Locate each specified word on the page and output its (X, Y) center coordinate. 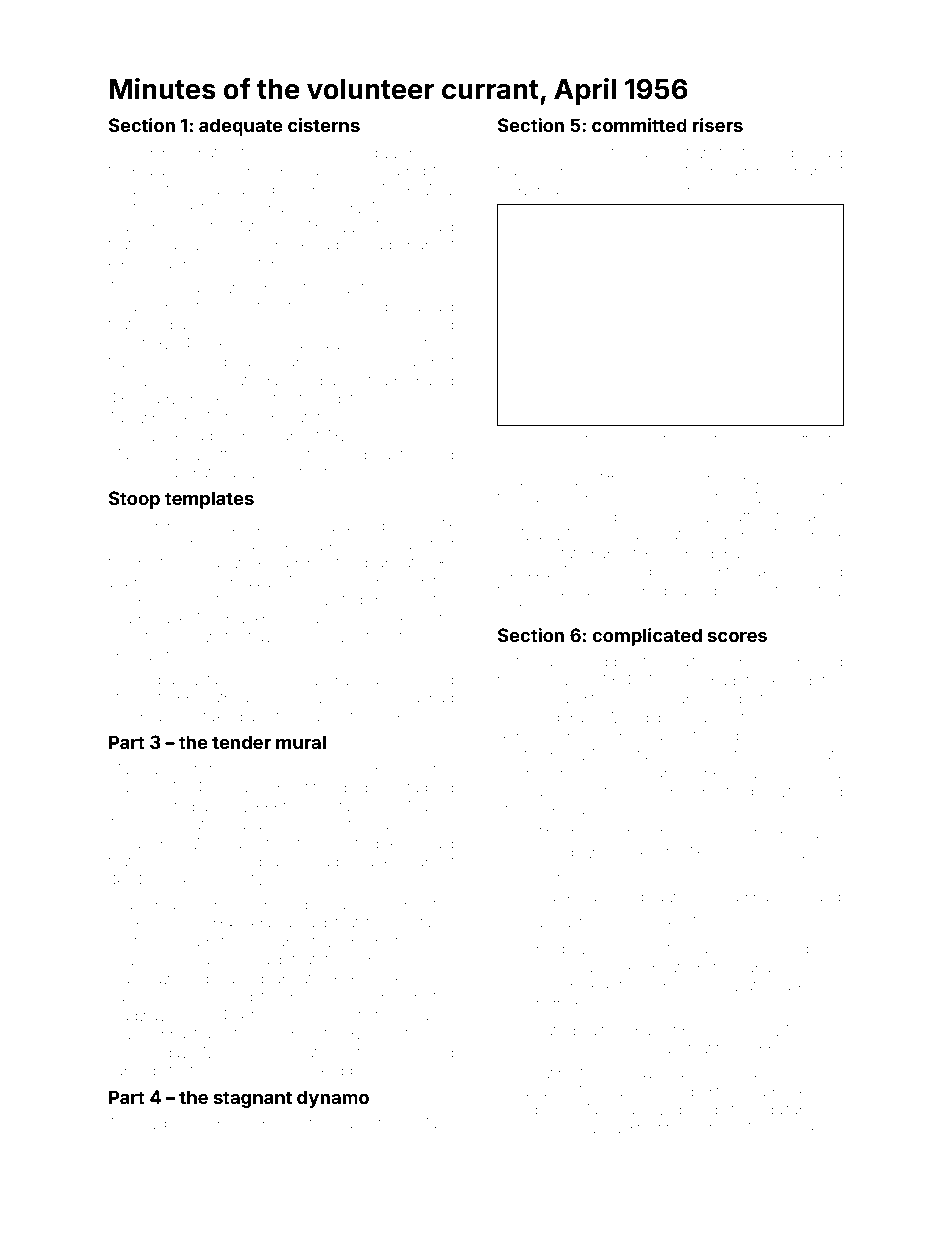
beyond (585, 774)
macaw (250, 825)
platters (805, 440)
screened (689, 571)
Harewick (233, 562)
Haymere (308, 154)
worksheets (411, 619)
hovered (136, 1033)
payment (782, 899)
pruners (563, 192)
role (360, 996)
